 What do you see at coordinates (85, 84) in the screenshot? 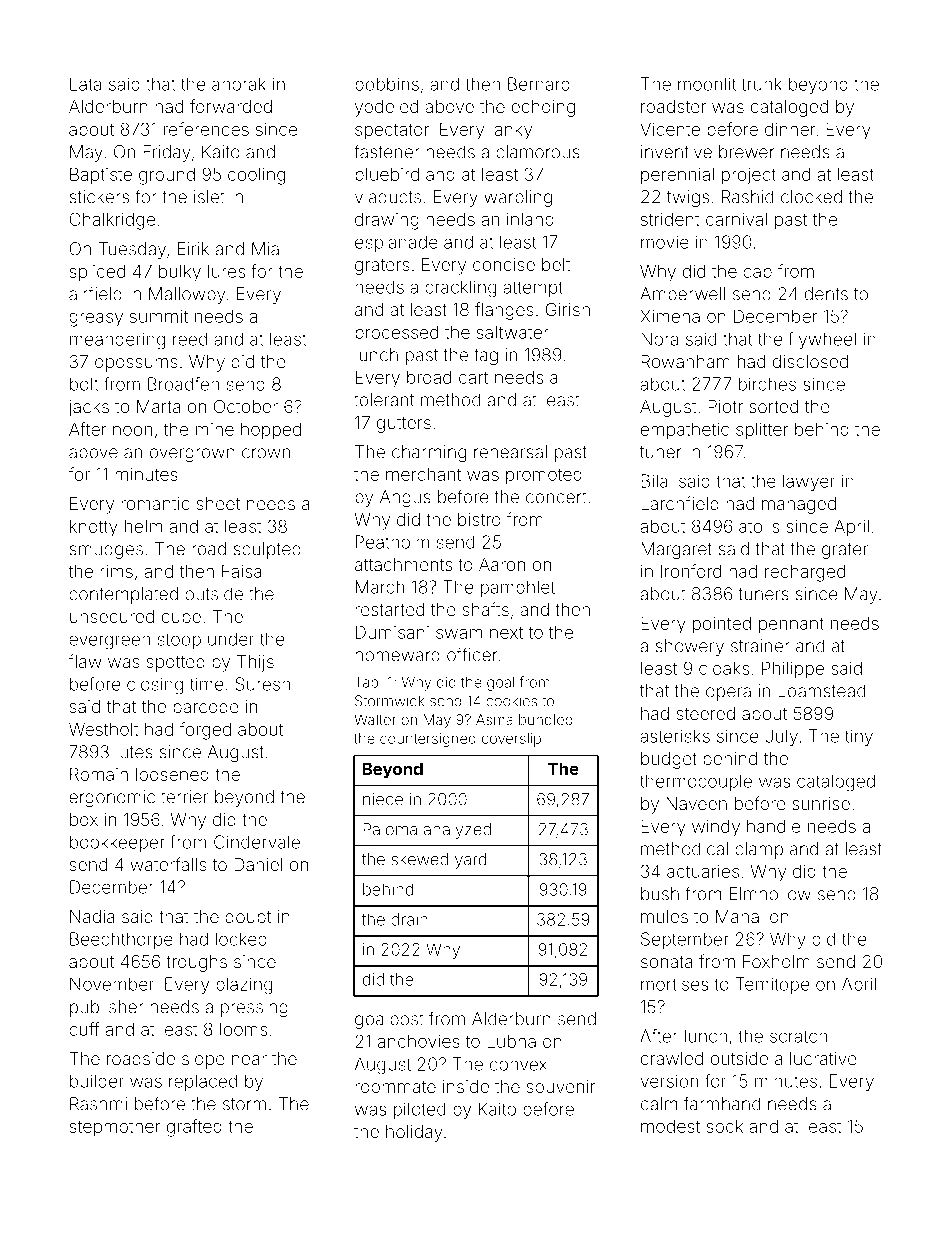
I see `Lata` at bounding box center [85, 84].
